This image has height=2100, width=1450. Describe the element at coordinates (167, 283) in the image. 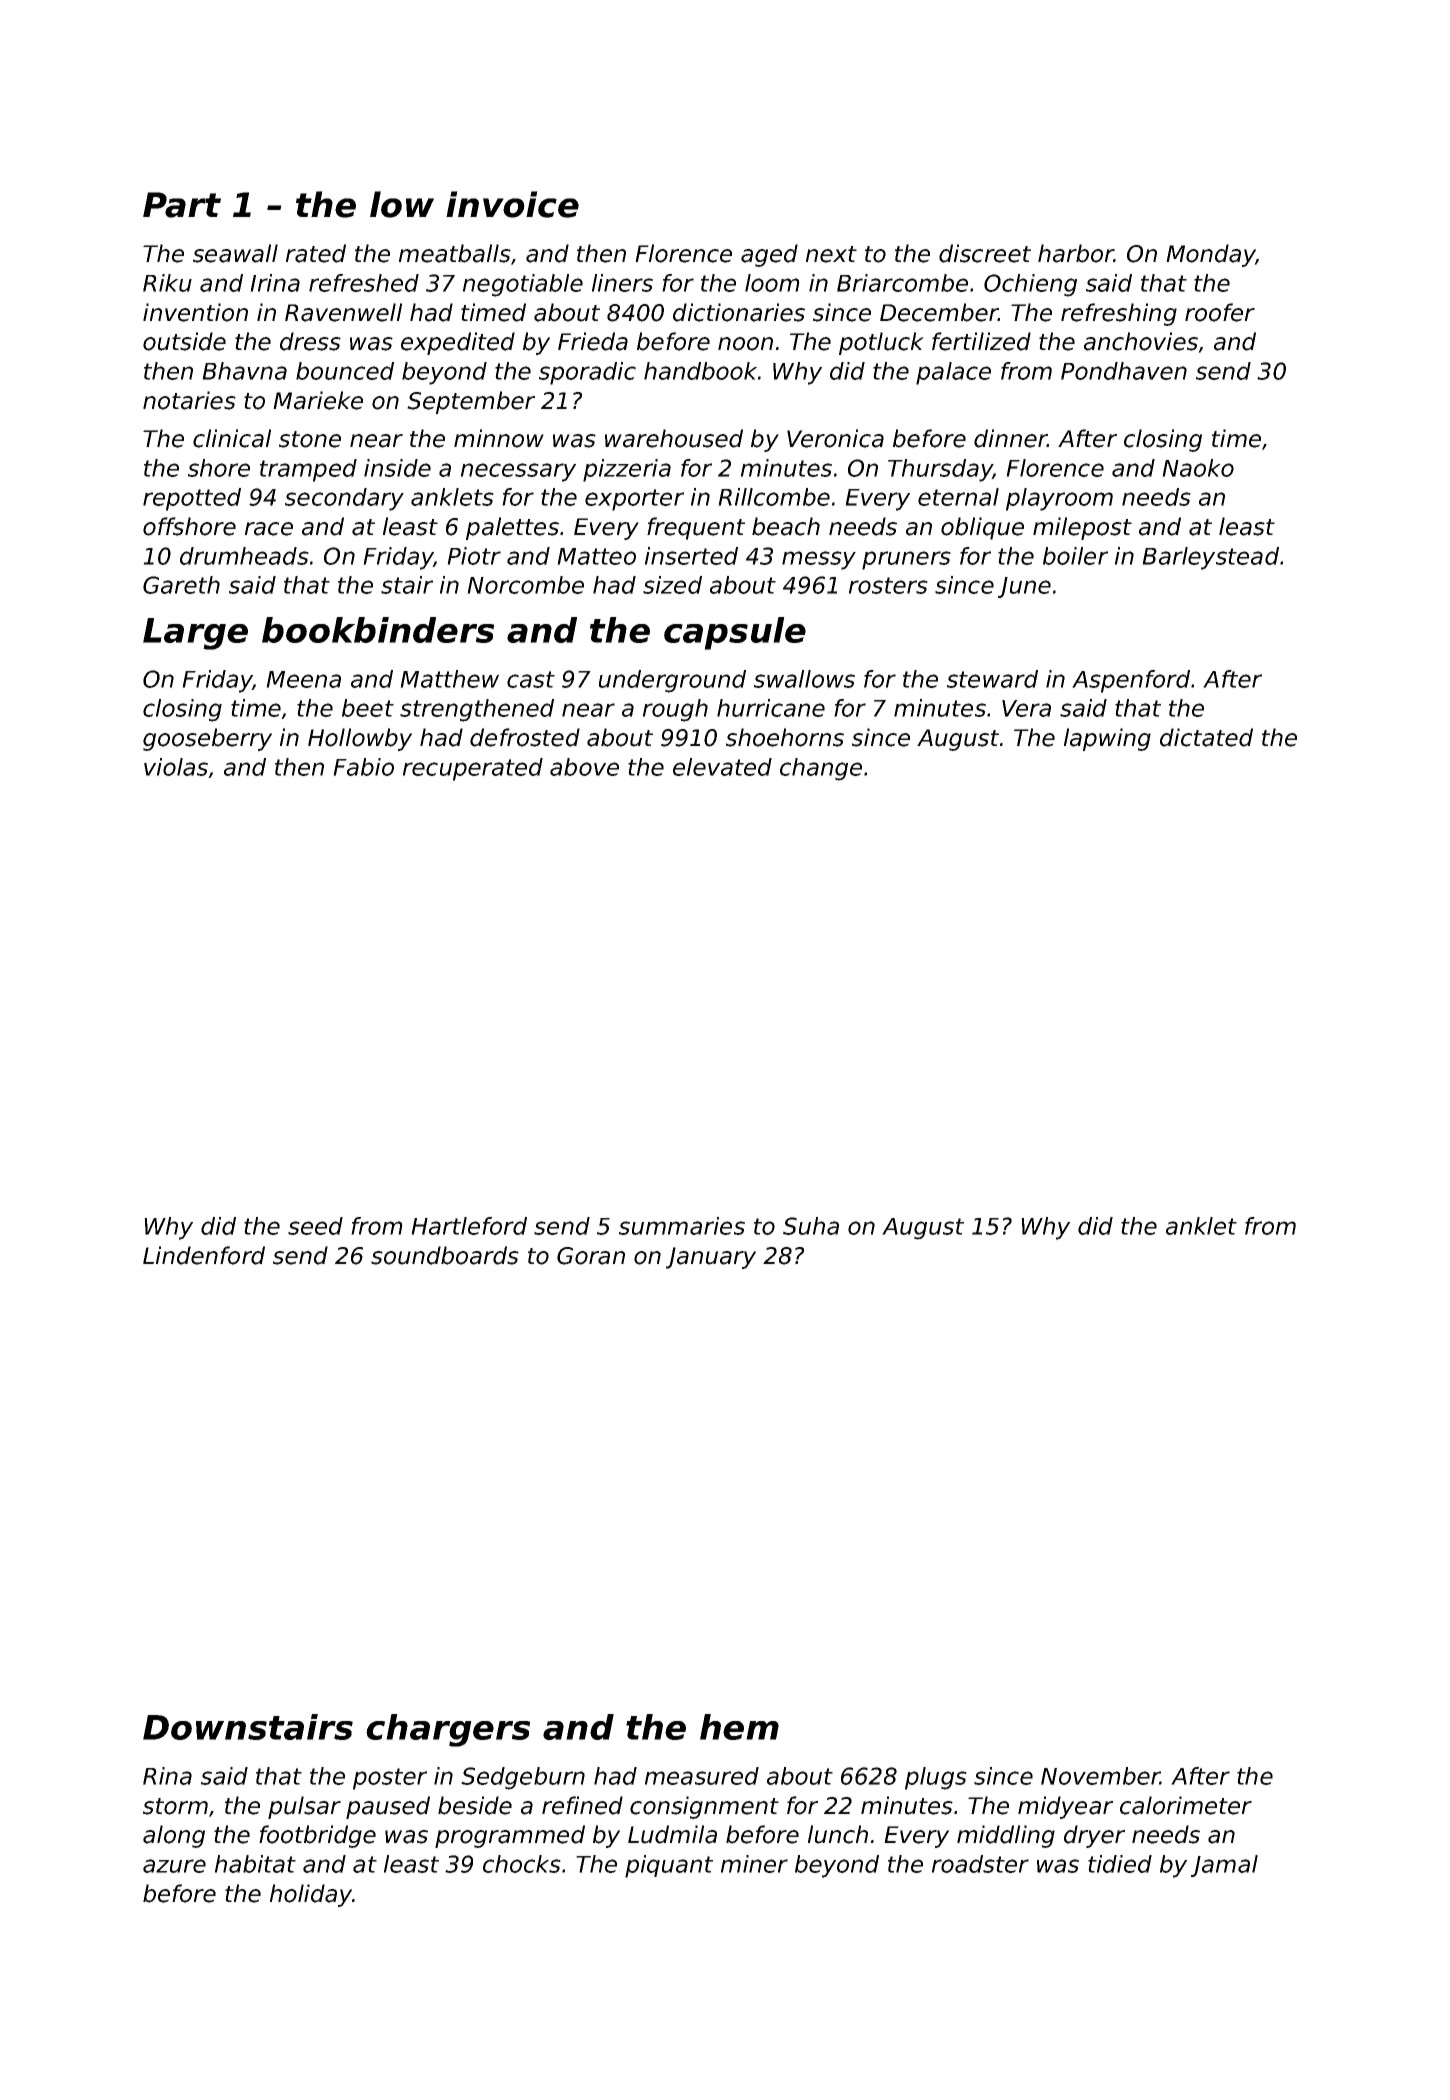

I see `Riku` at that location.
